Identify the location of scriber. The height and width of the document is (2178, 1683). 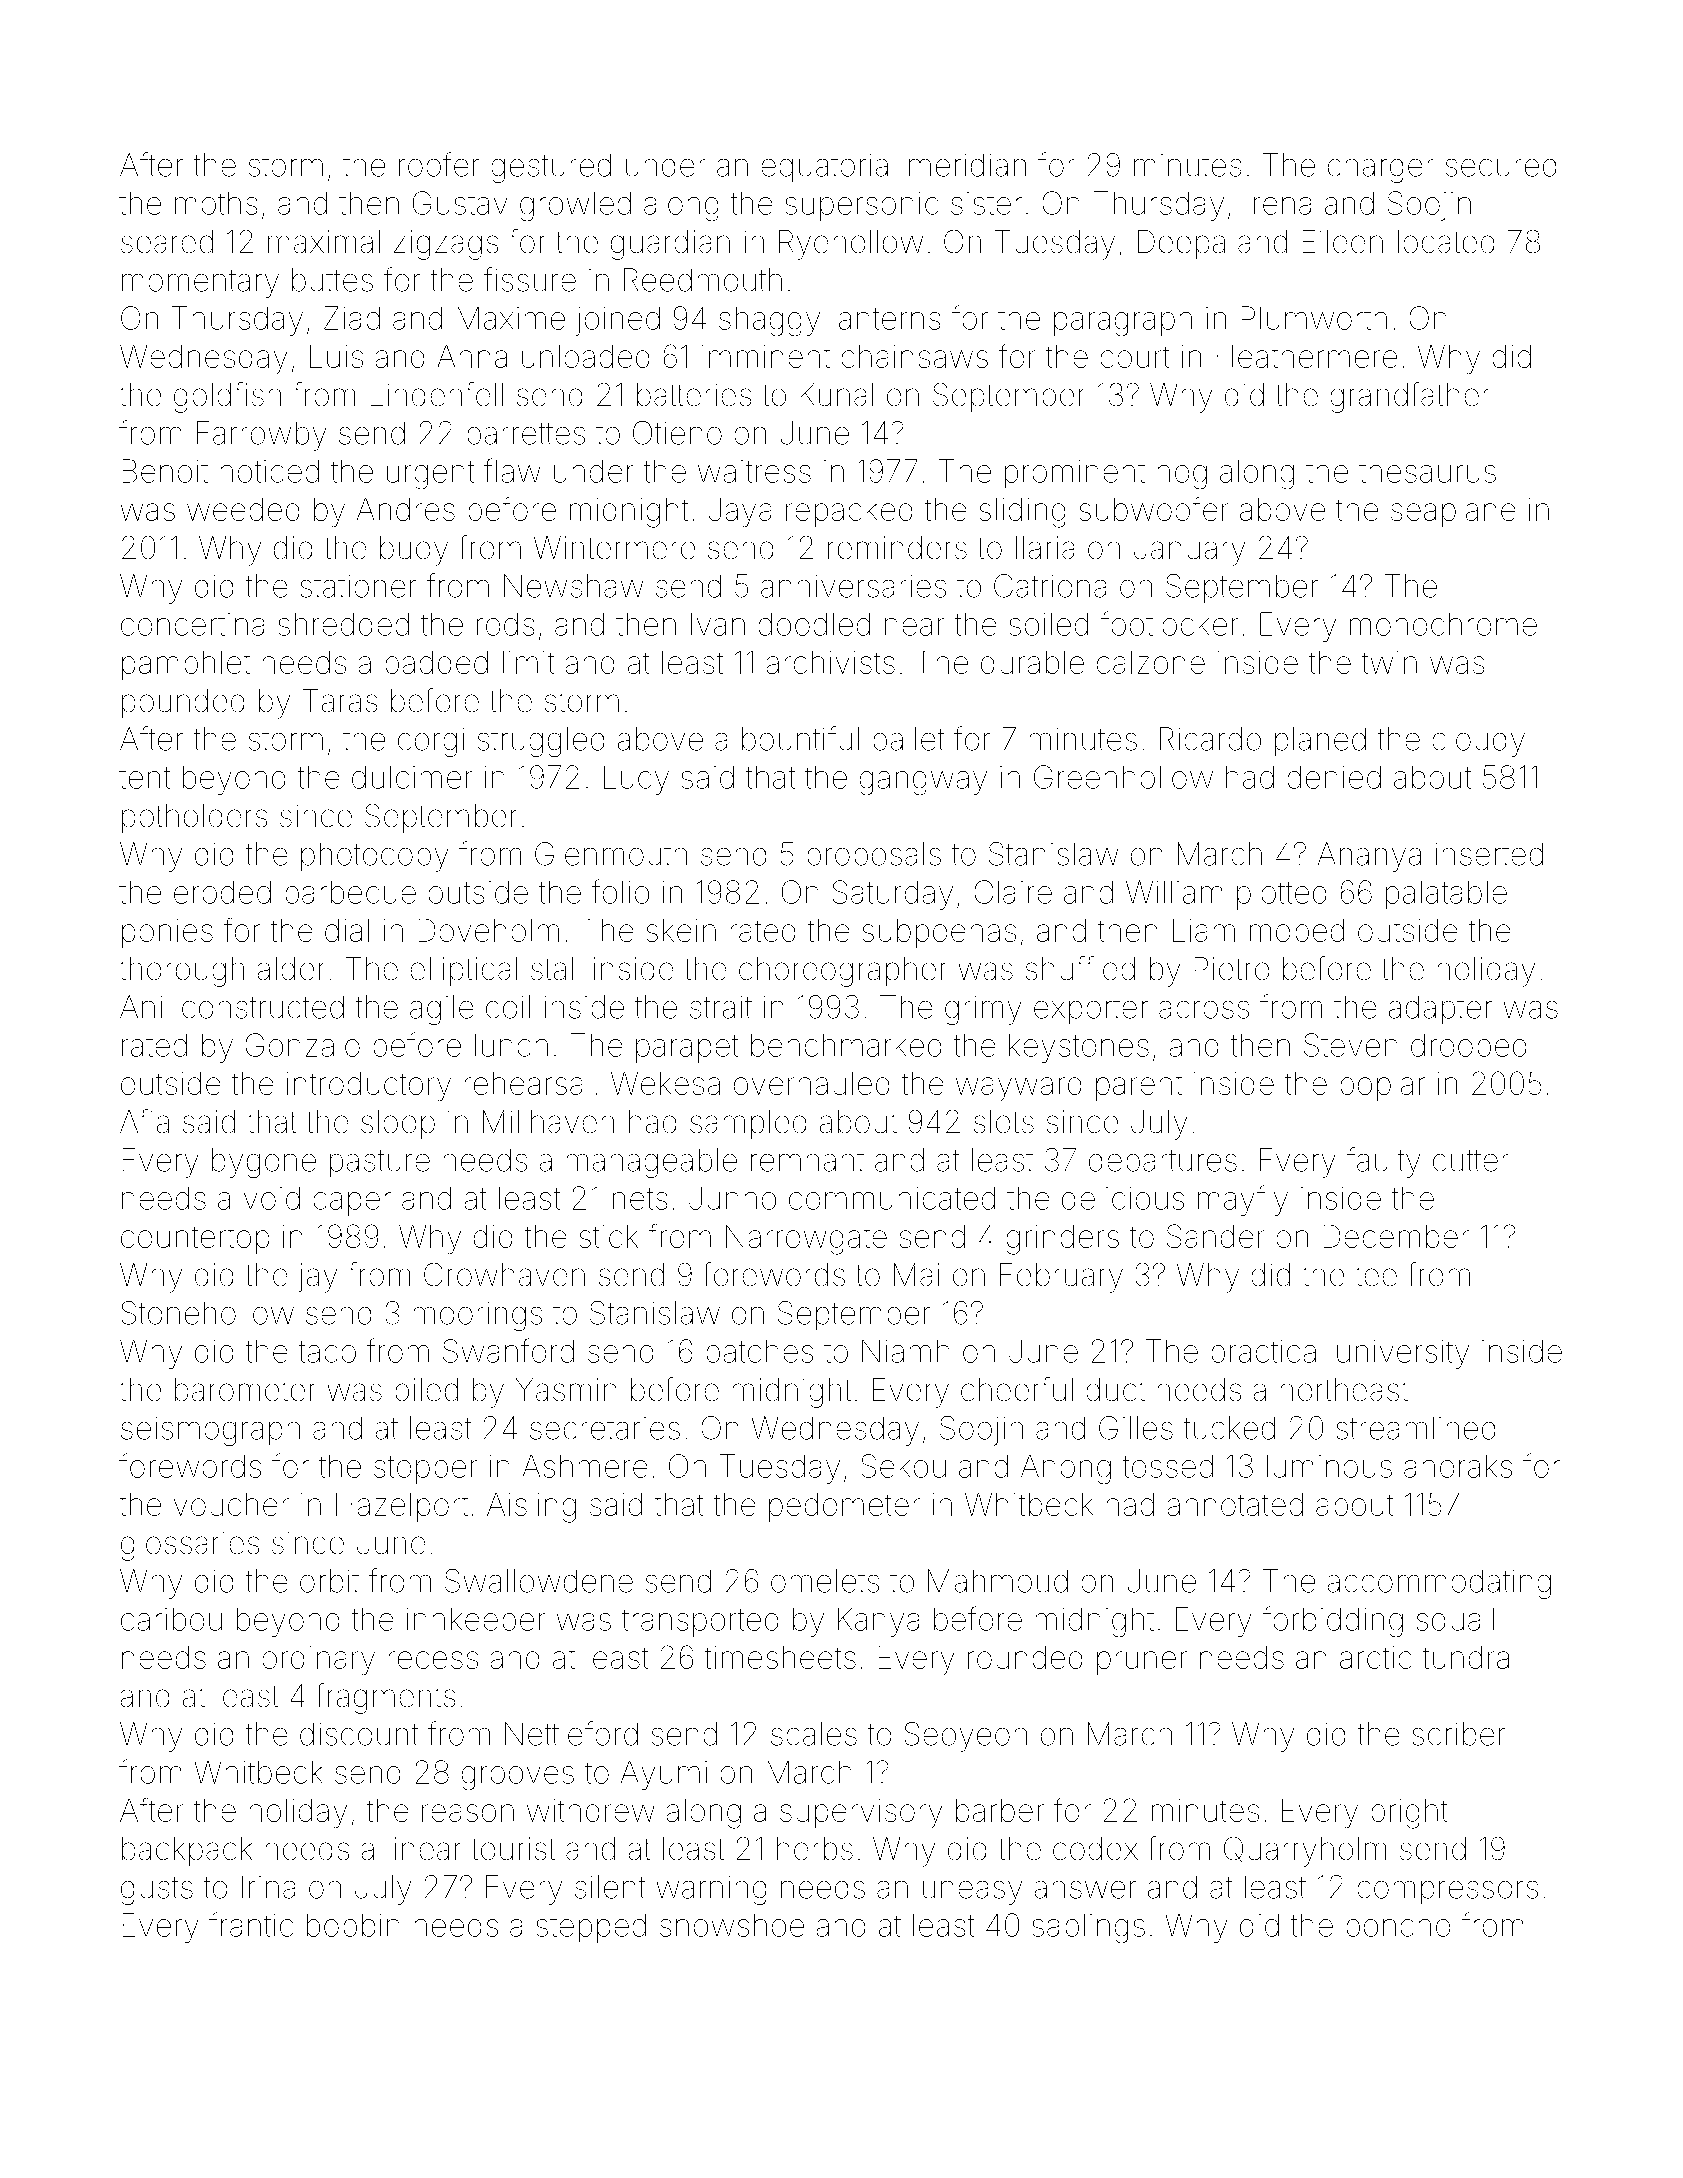
(1459, 1734).
